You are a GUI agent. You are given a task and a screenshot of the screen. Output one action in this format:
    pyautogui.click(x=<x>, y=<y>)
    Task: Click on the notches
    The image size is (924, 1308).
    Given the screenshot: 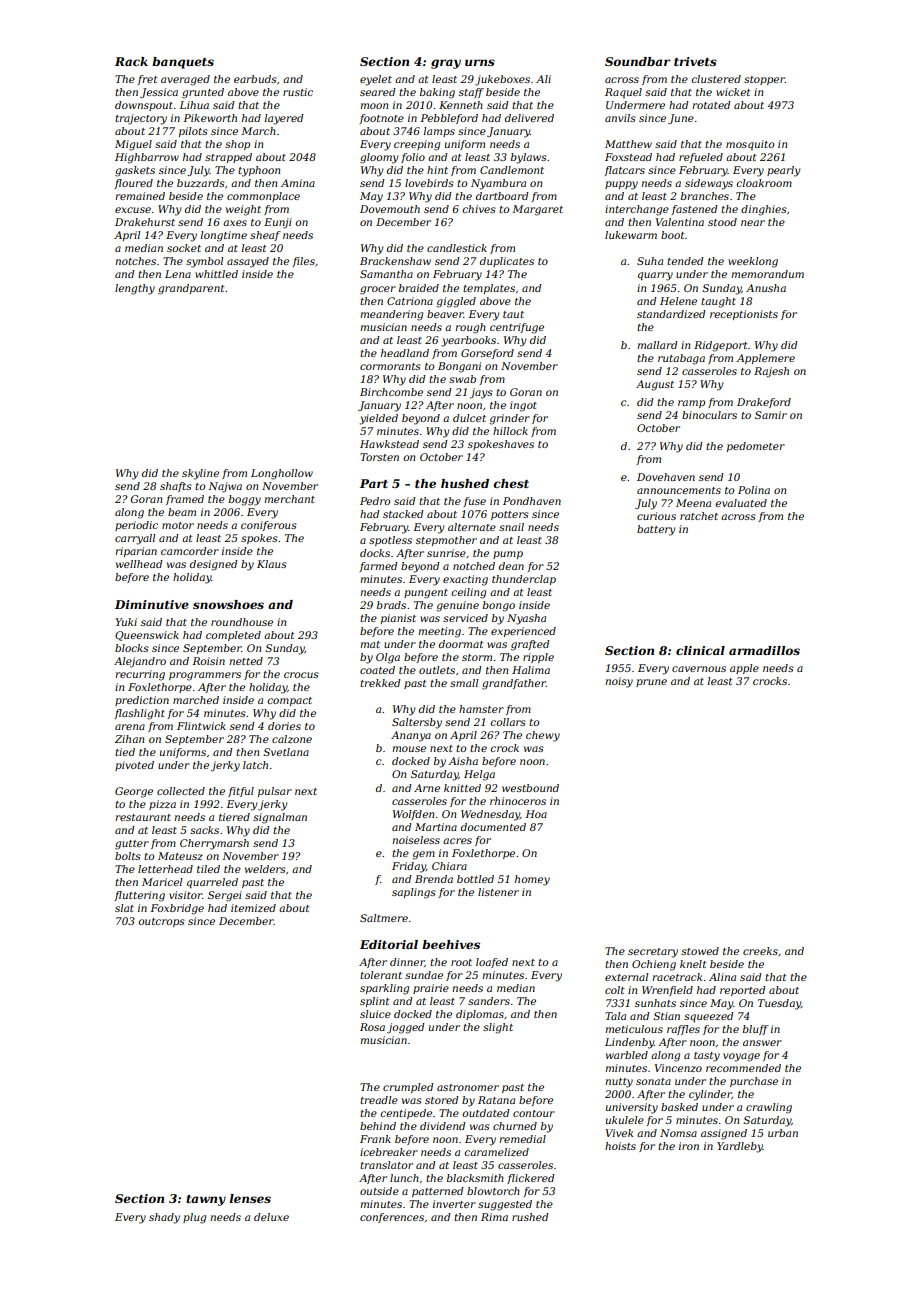 What is the action you would take?
    pyautogui.click(x=135, y=261)
